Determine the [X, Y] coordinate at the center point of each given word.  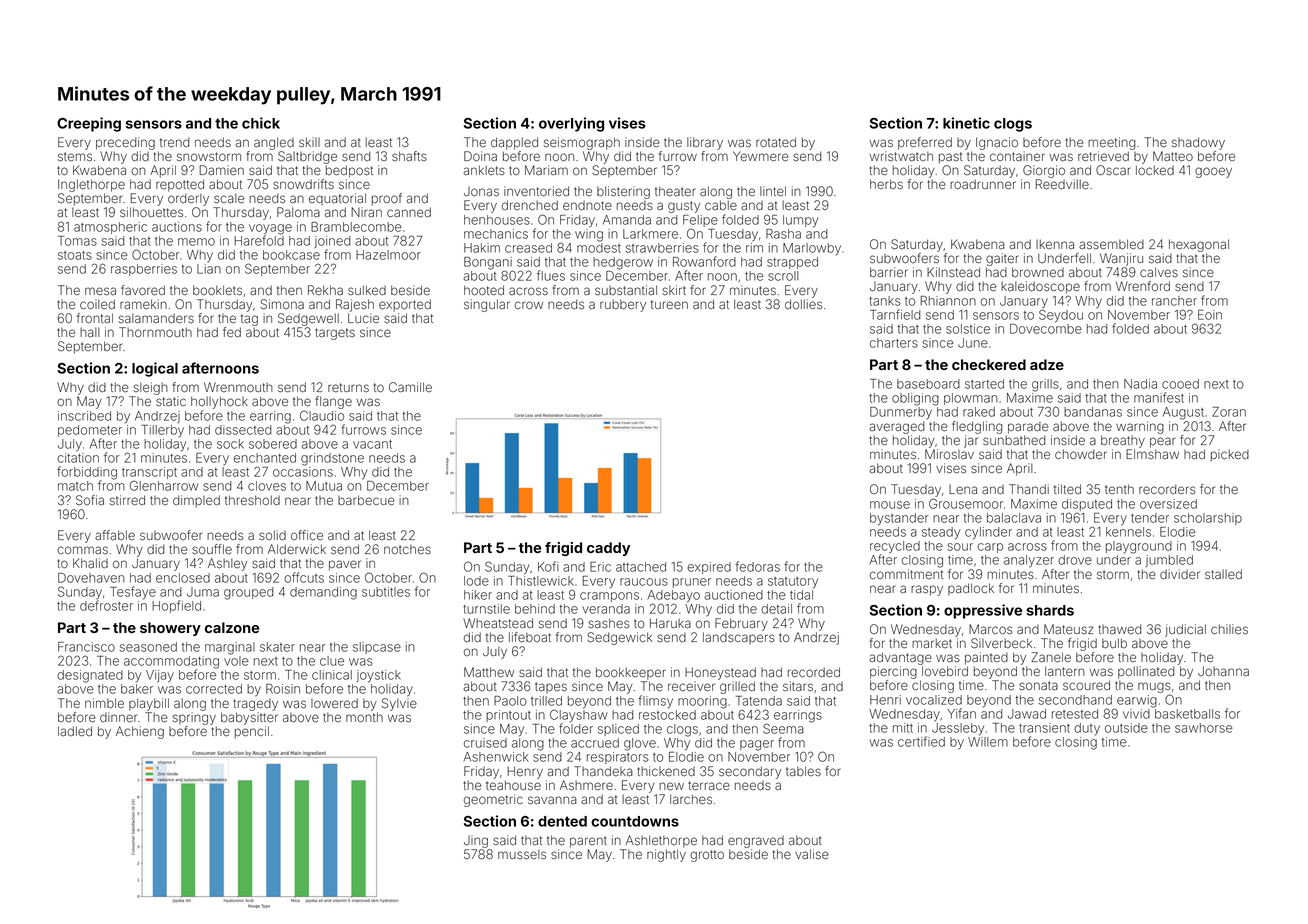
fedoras [757, 566]
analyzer [1029, 561]
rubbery [623, 306]
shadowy [1198, 143]
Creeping [89, 124]
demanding [323, 593]
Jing [476, 841]
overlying [571, 124]
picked [1230, 455]
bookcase [291, 255]
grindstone [332, 459]
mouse [890, 505]
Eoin [1210, 315]
